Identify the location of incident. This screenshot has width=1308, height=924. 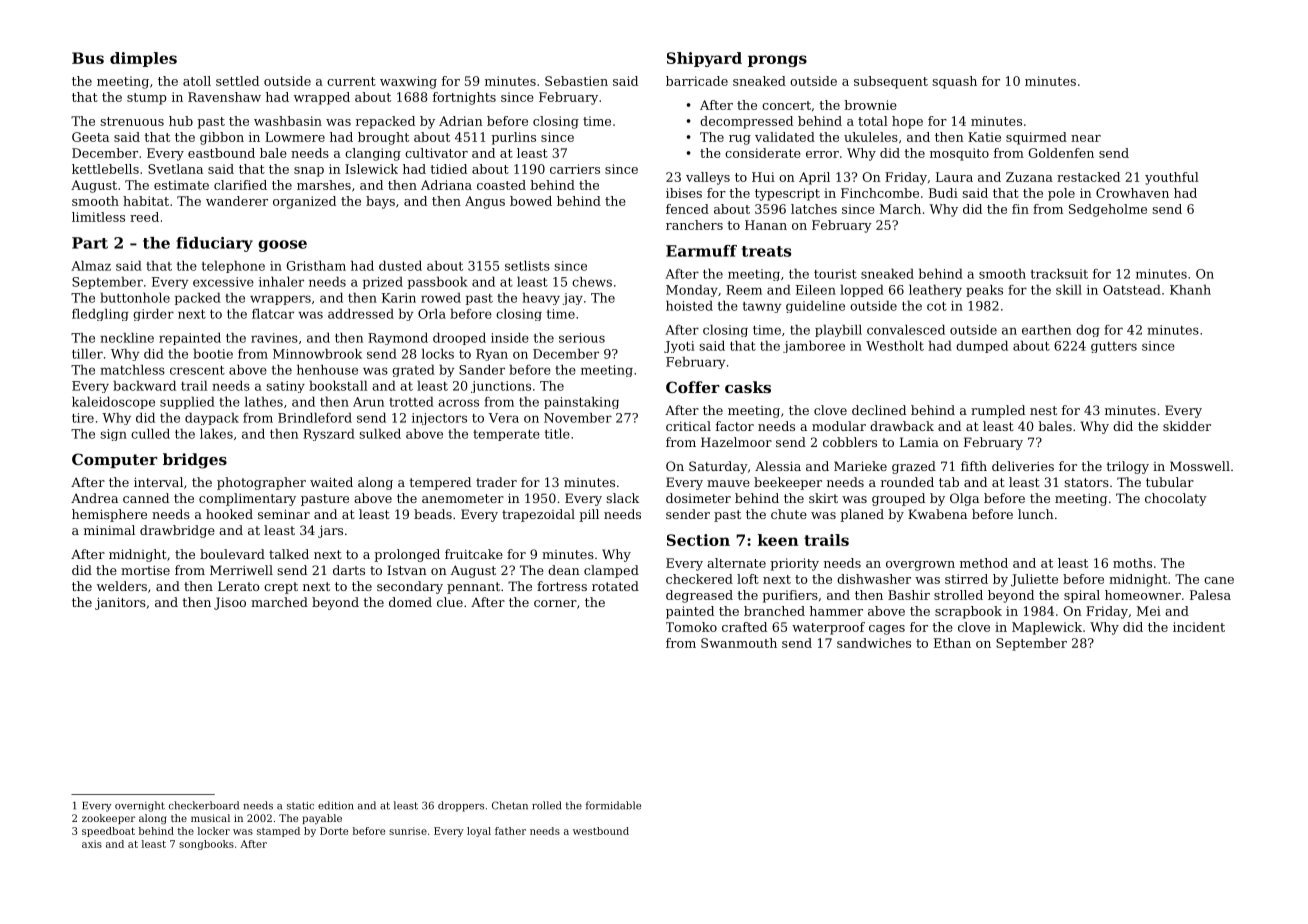
(1199, 627).
